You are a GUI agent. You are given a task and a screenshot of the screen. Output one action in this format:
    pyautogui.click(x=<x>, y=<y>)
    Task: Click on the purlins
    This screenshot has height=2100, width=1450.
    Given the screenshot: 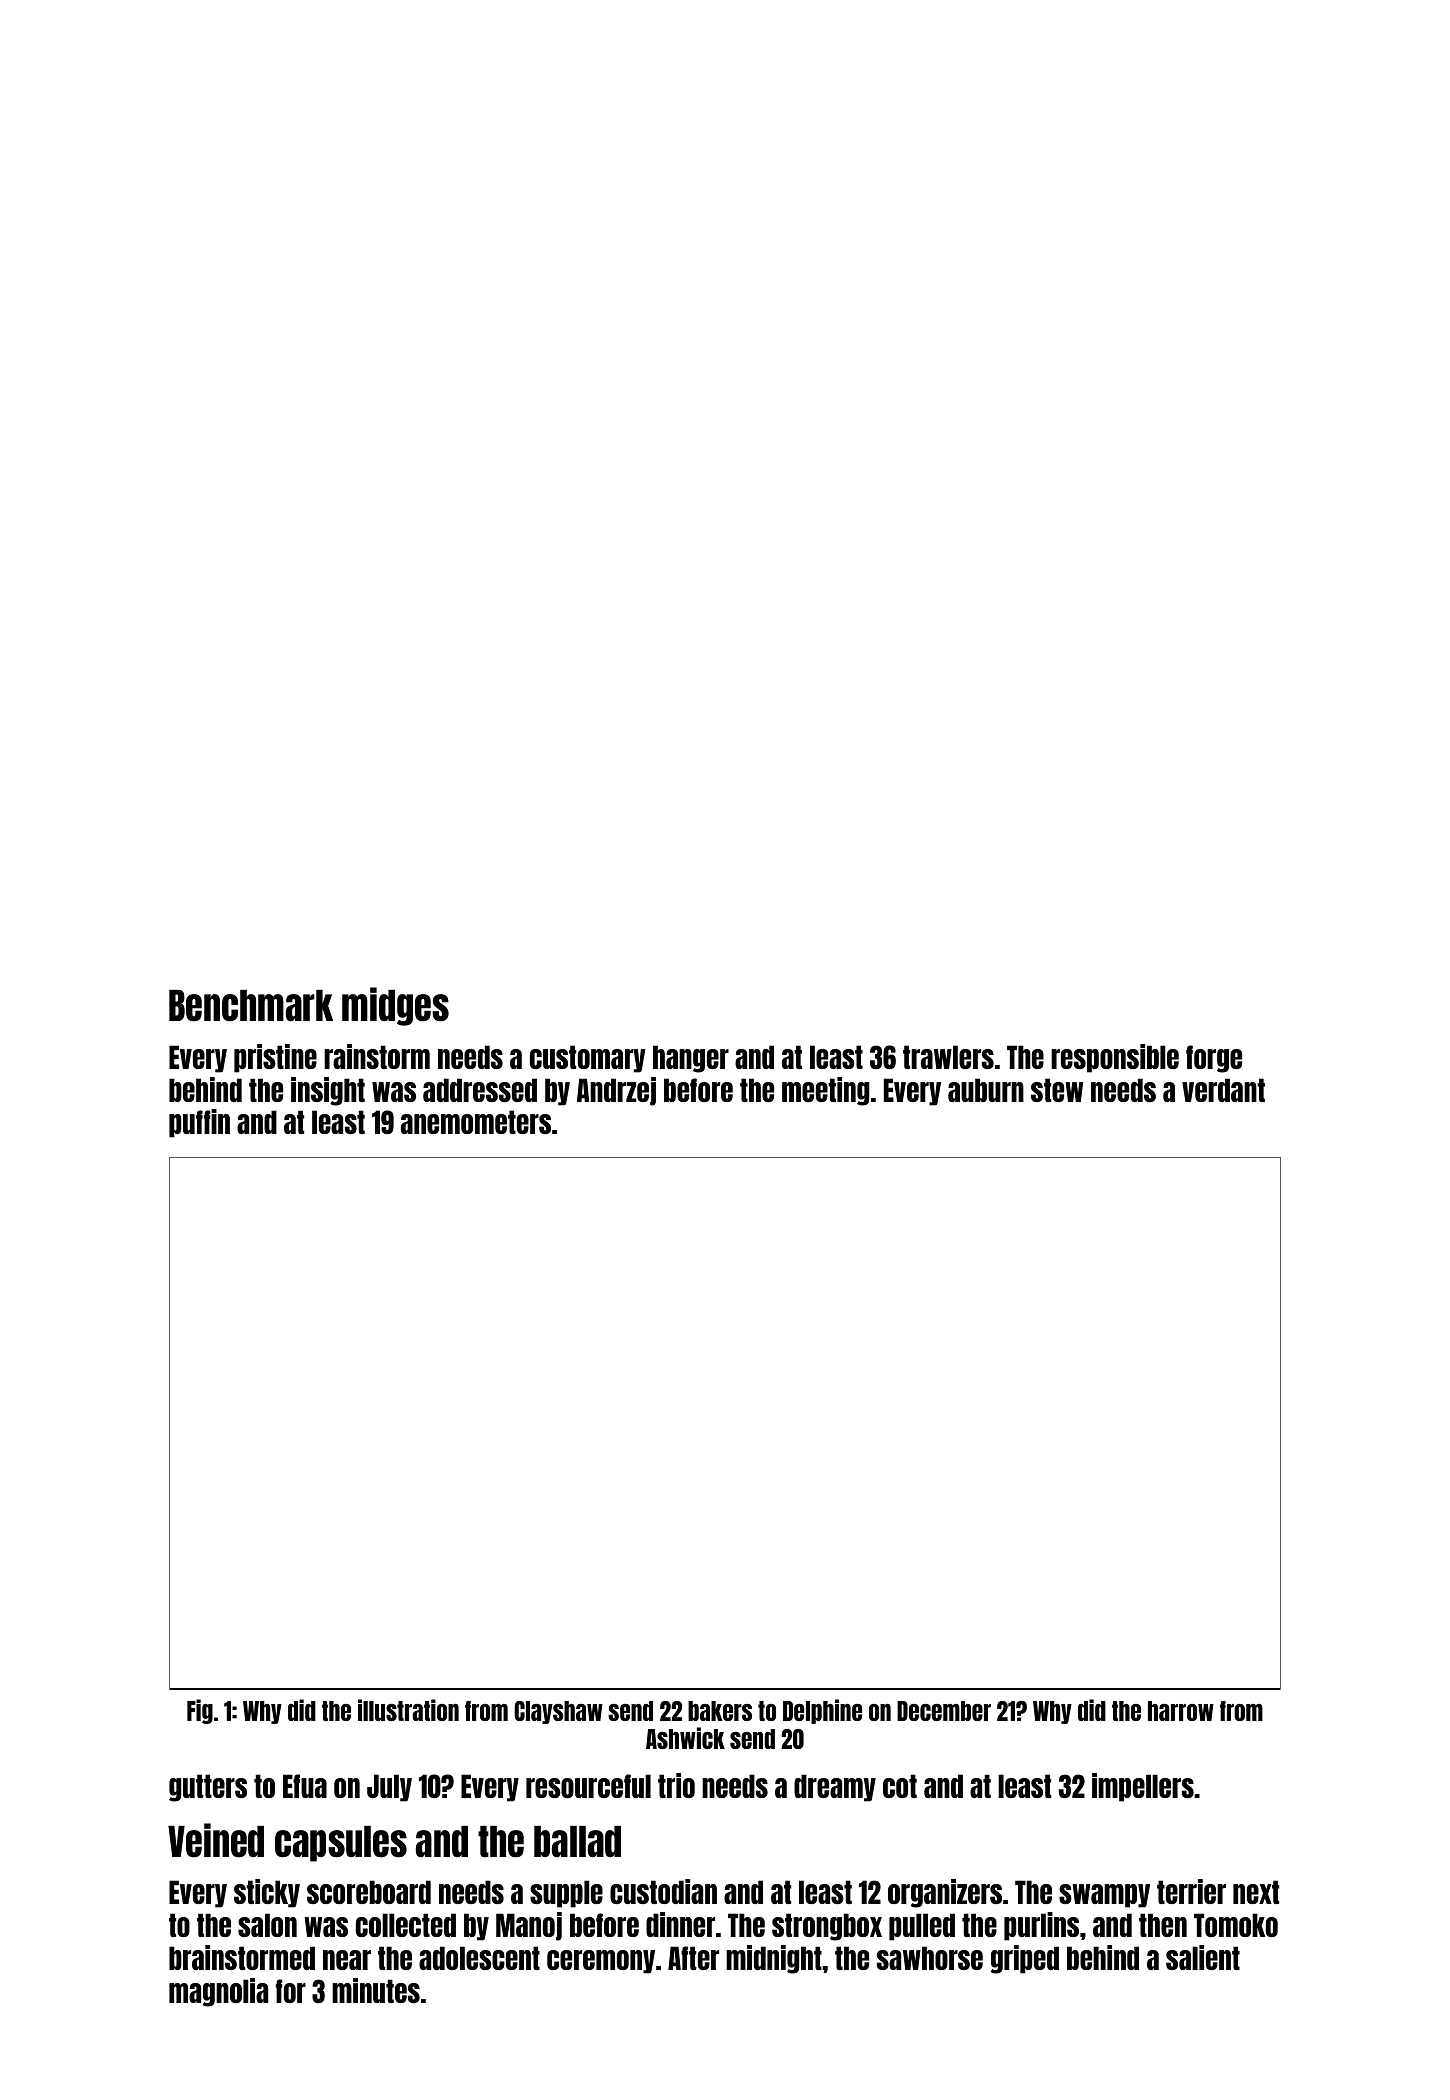 What is the action you would take?
    pyautogui.click(x=1041, y=1926)
